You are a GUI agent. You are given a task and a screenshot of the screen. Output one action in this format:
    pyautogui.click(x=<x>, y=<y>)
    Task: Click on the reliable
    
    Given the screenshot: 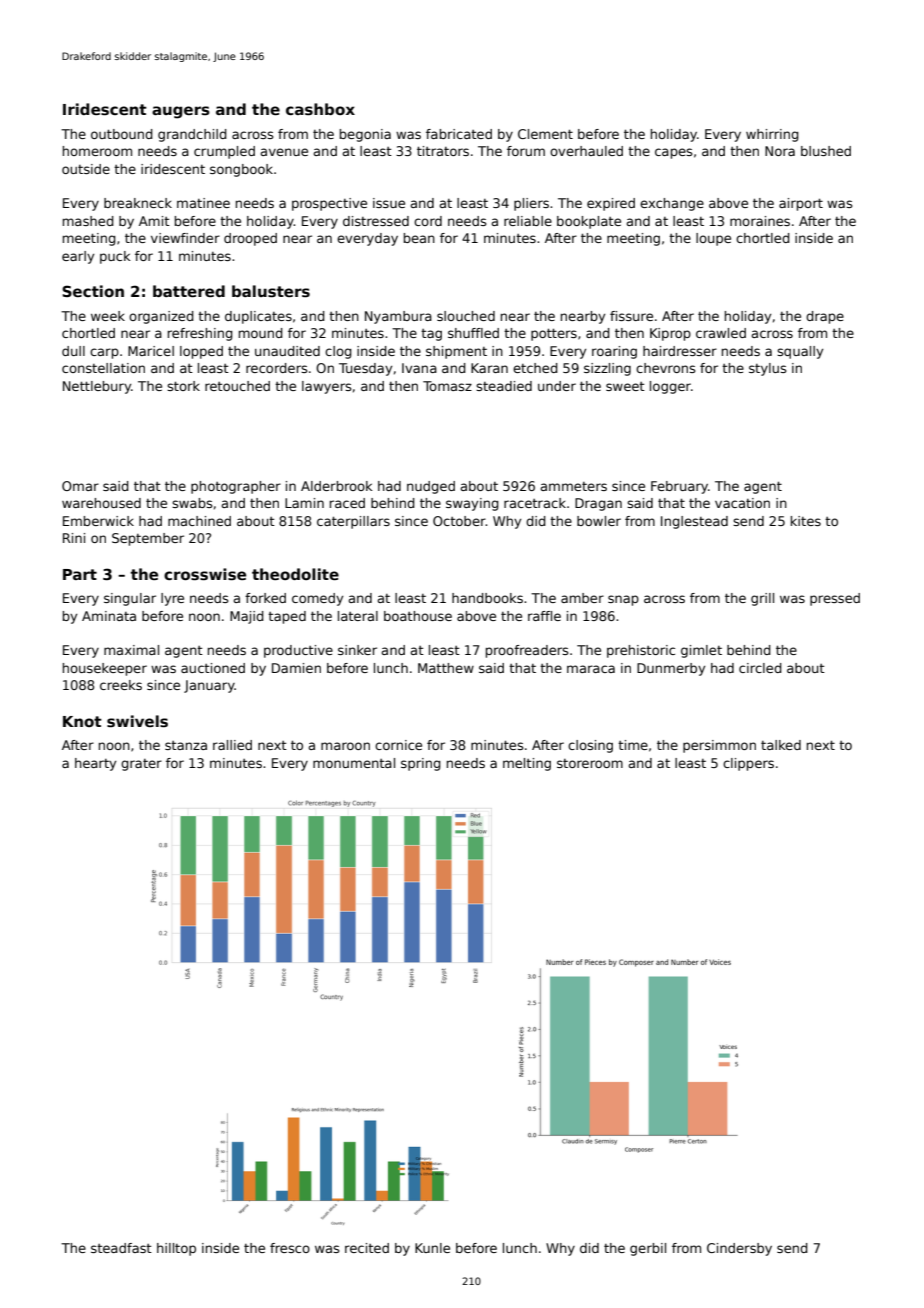 What is the action you would take?
    pyautogui.click(x=528, y=221)
